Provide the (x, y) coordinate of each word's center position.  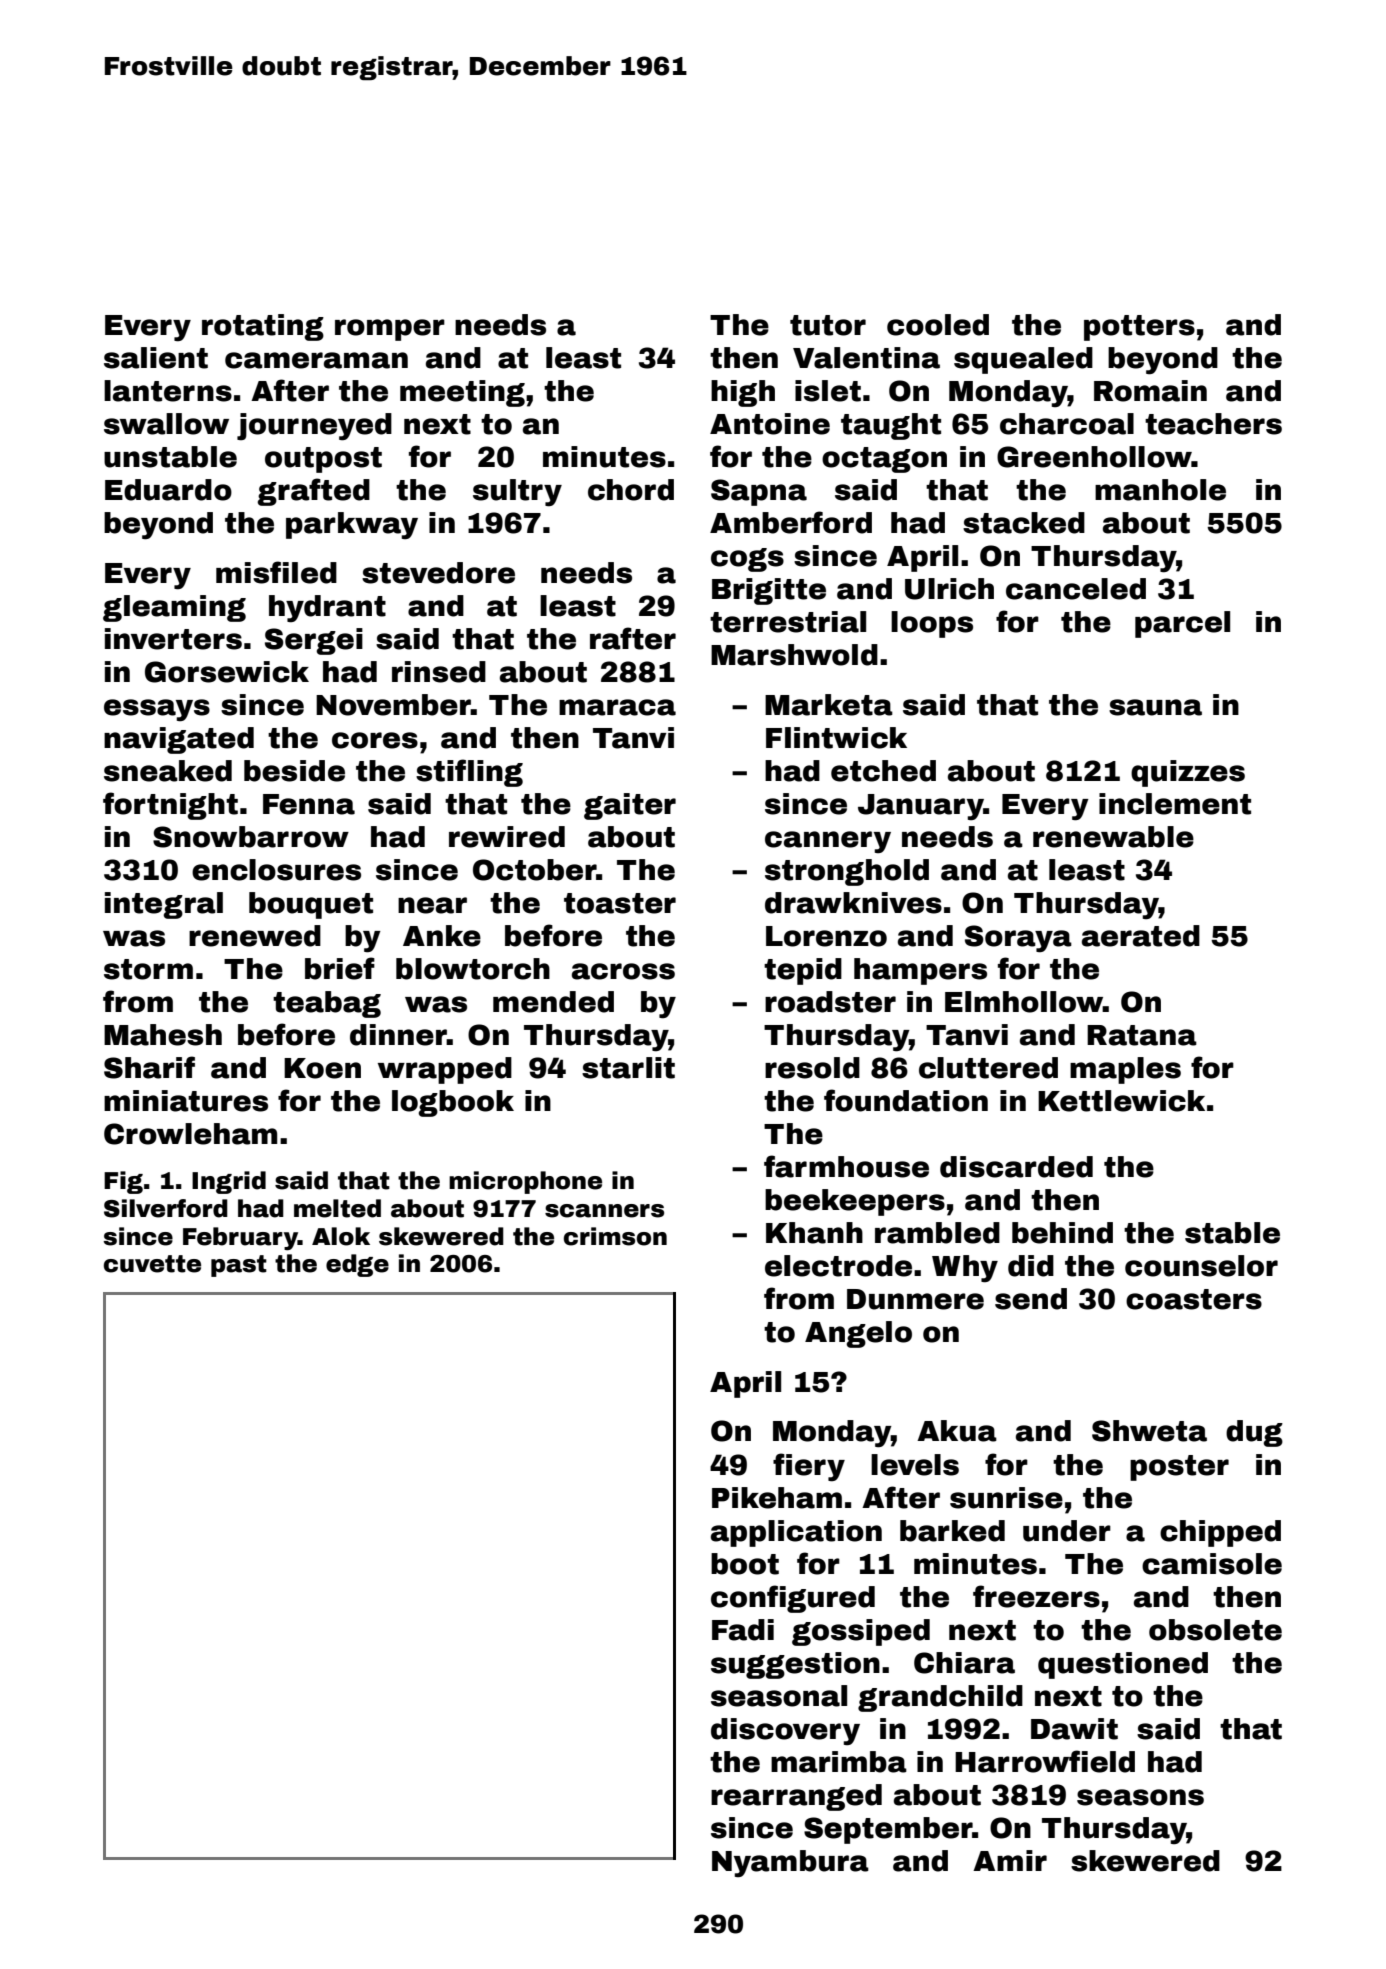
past (239, 1266)
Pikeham (777, 1498)
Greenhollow (1094, 457)
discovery (785, 1731)
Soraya (1018, 939)
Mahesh (163, 1035)
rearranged (796, 1797)
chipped (1220, 1533)
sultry (517, 493)
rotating (263, 327)
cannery (828, 842)
